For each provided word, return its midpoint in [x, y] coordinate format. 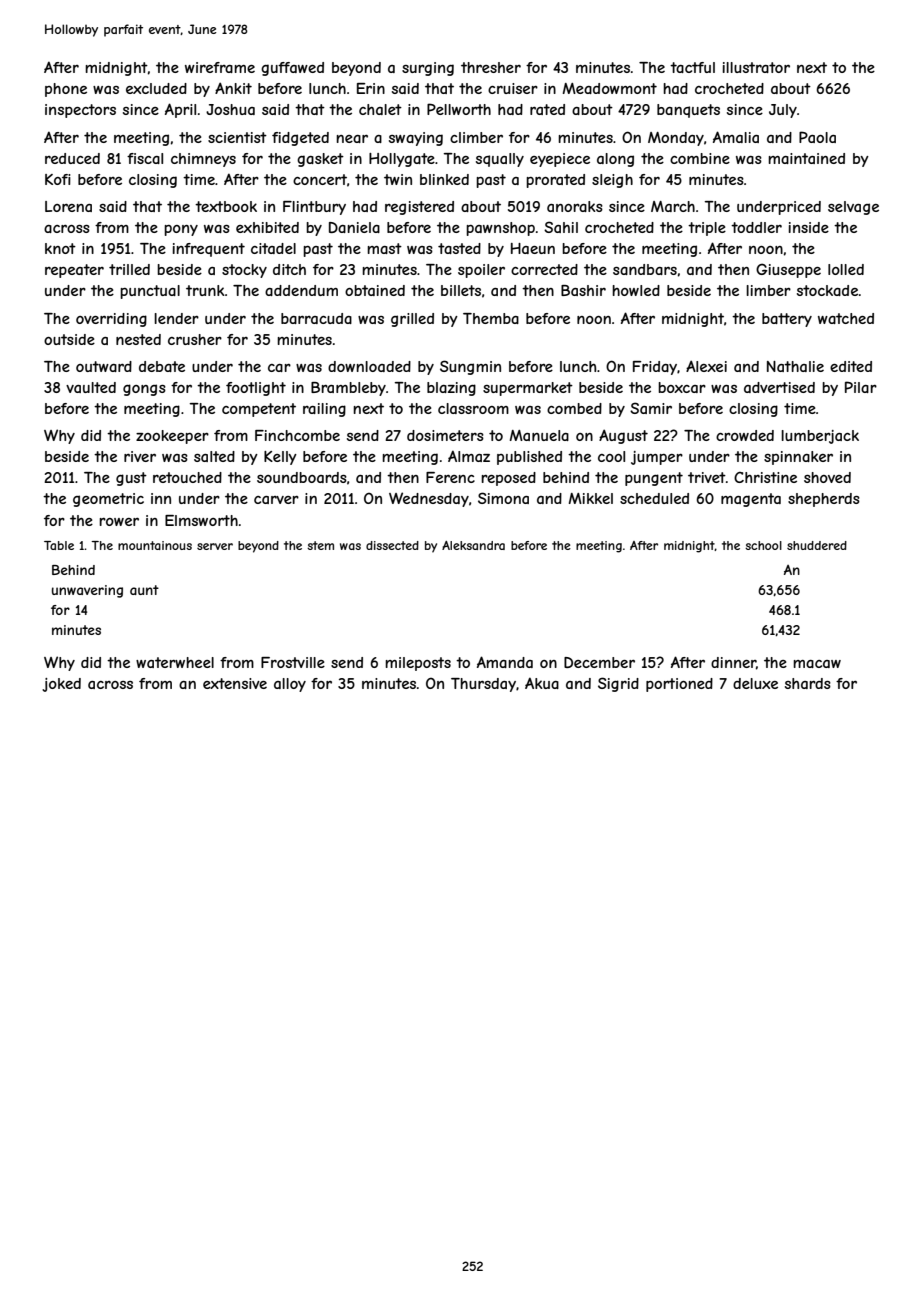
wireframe [220, 67]
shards [808, 683]
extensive [235, 683]
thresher [491, 67]
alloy [290, 685]
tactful [692, 67]
